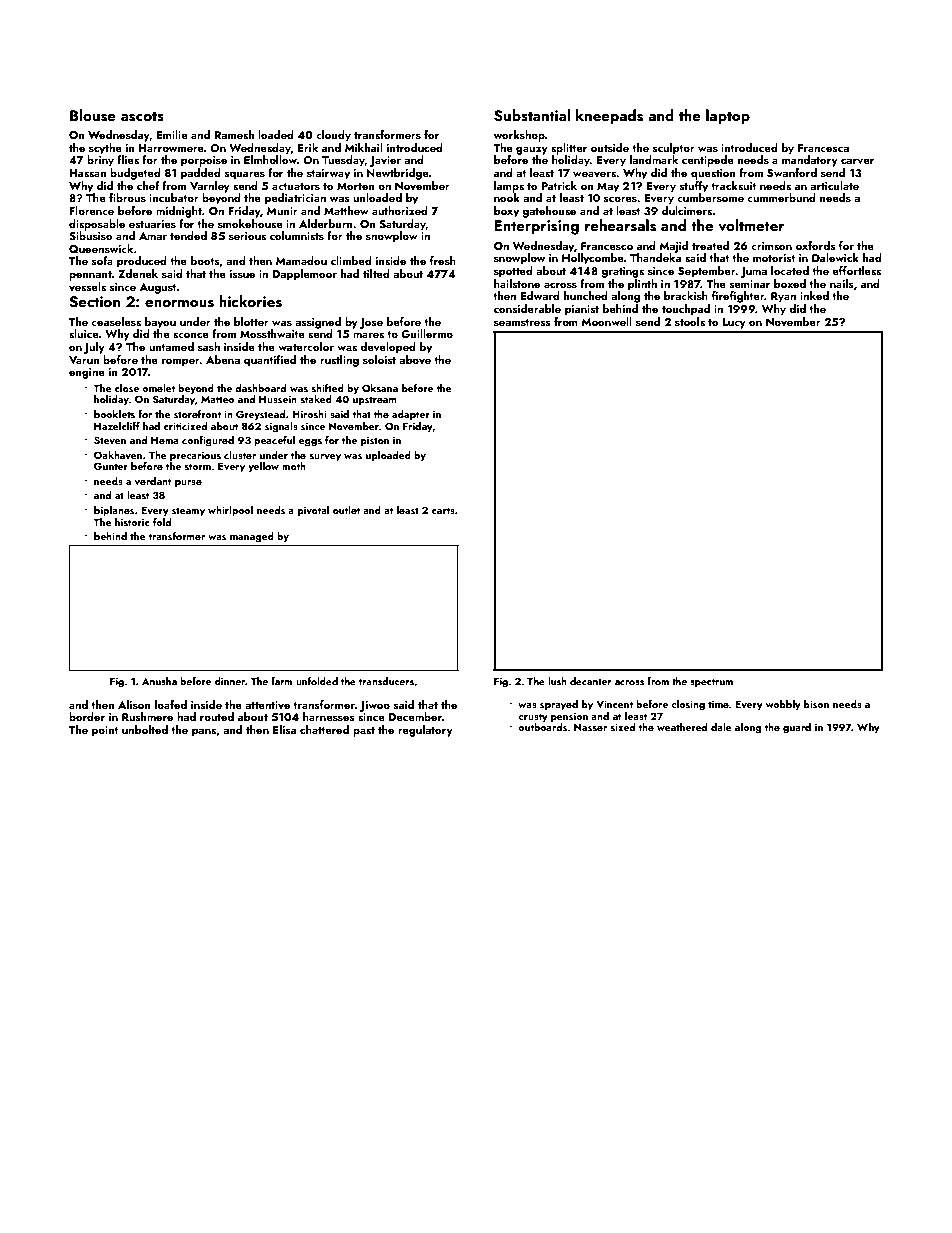 The image size is (952, 1233). What do you see at coordinates (132, 522) in the document?
I see `historic` at bounding box center [132, 522].
